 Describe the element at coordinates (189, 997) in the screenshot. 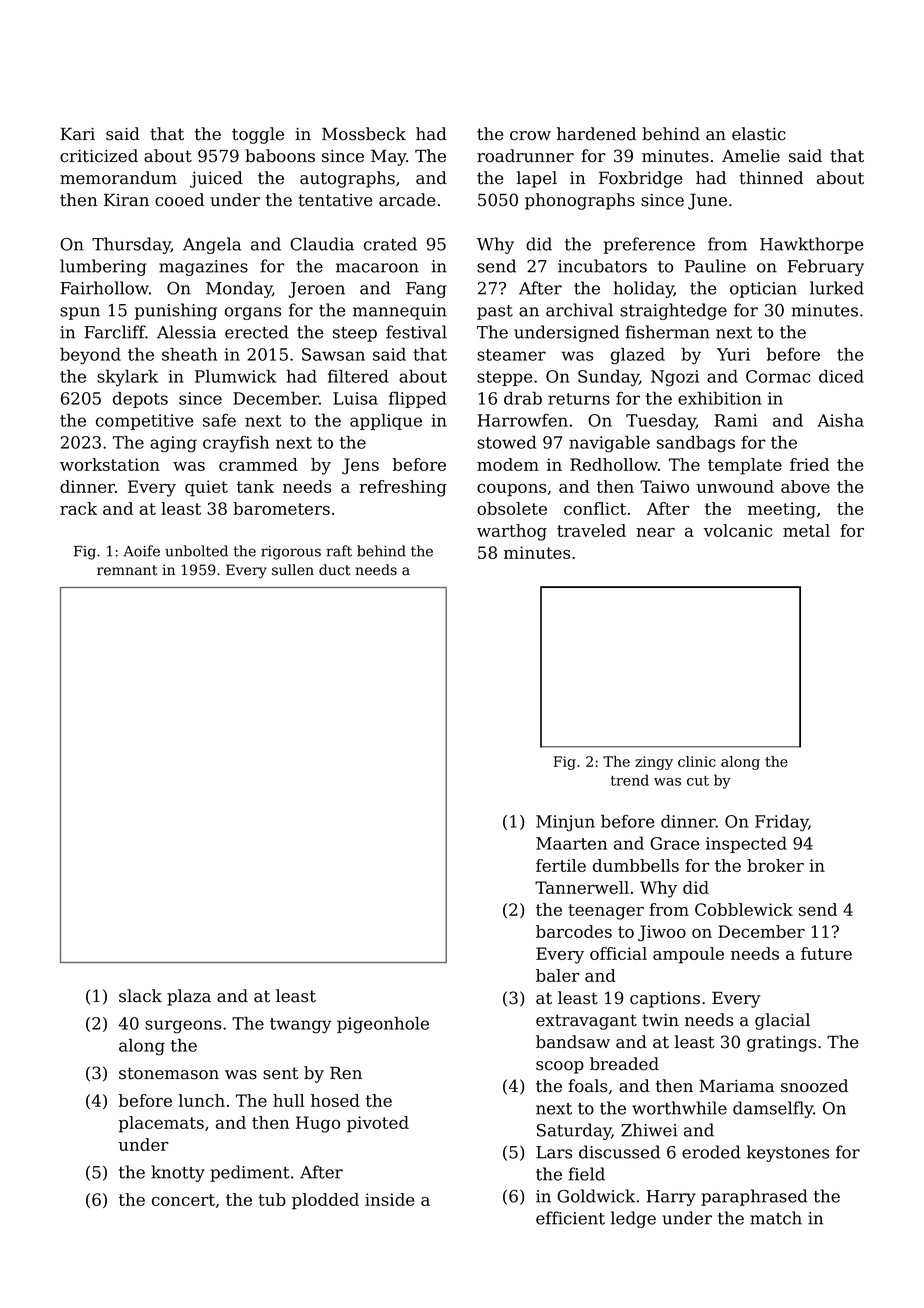

I see `plaza` at that location.
